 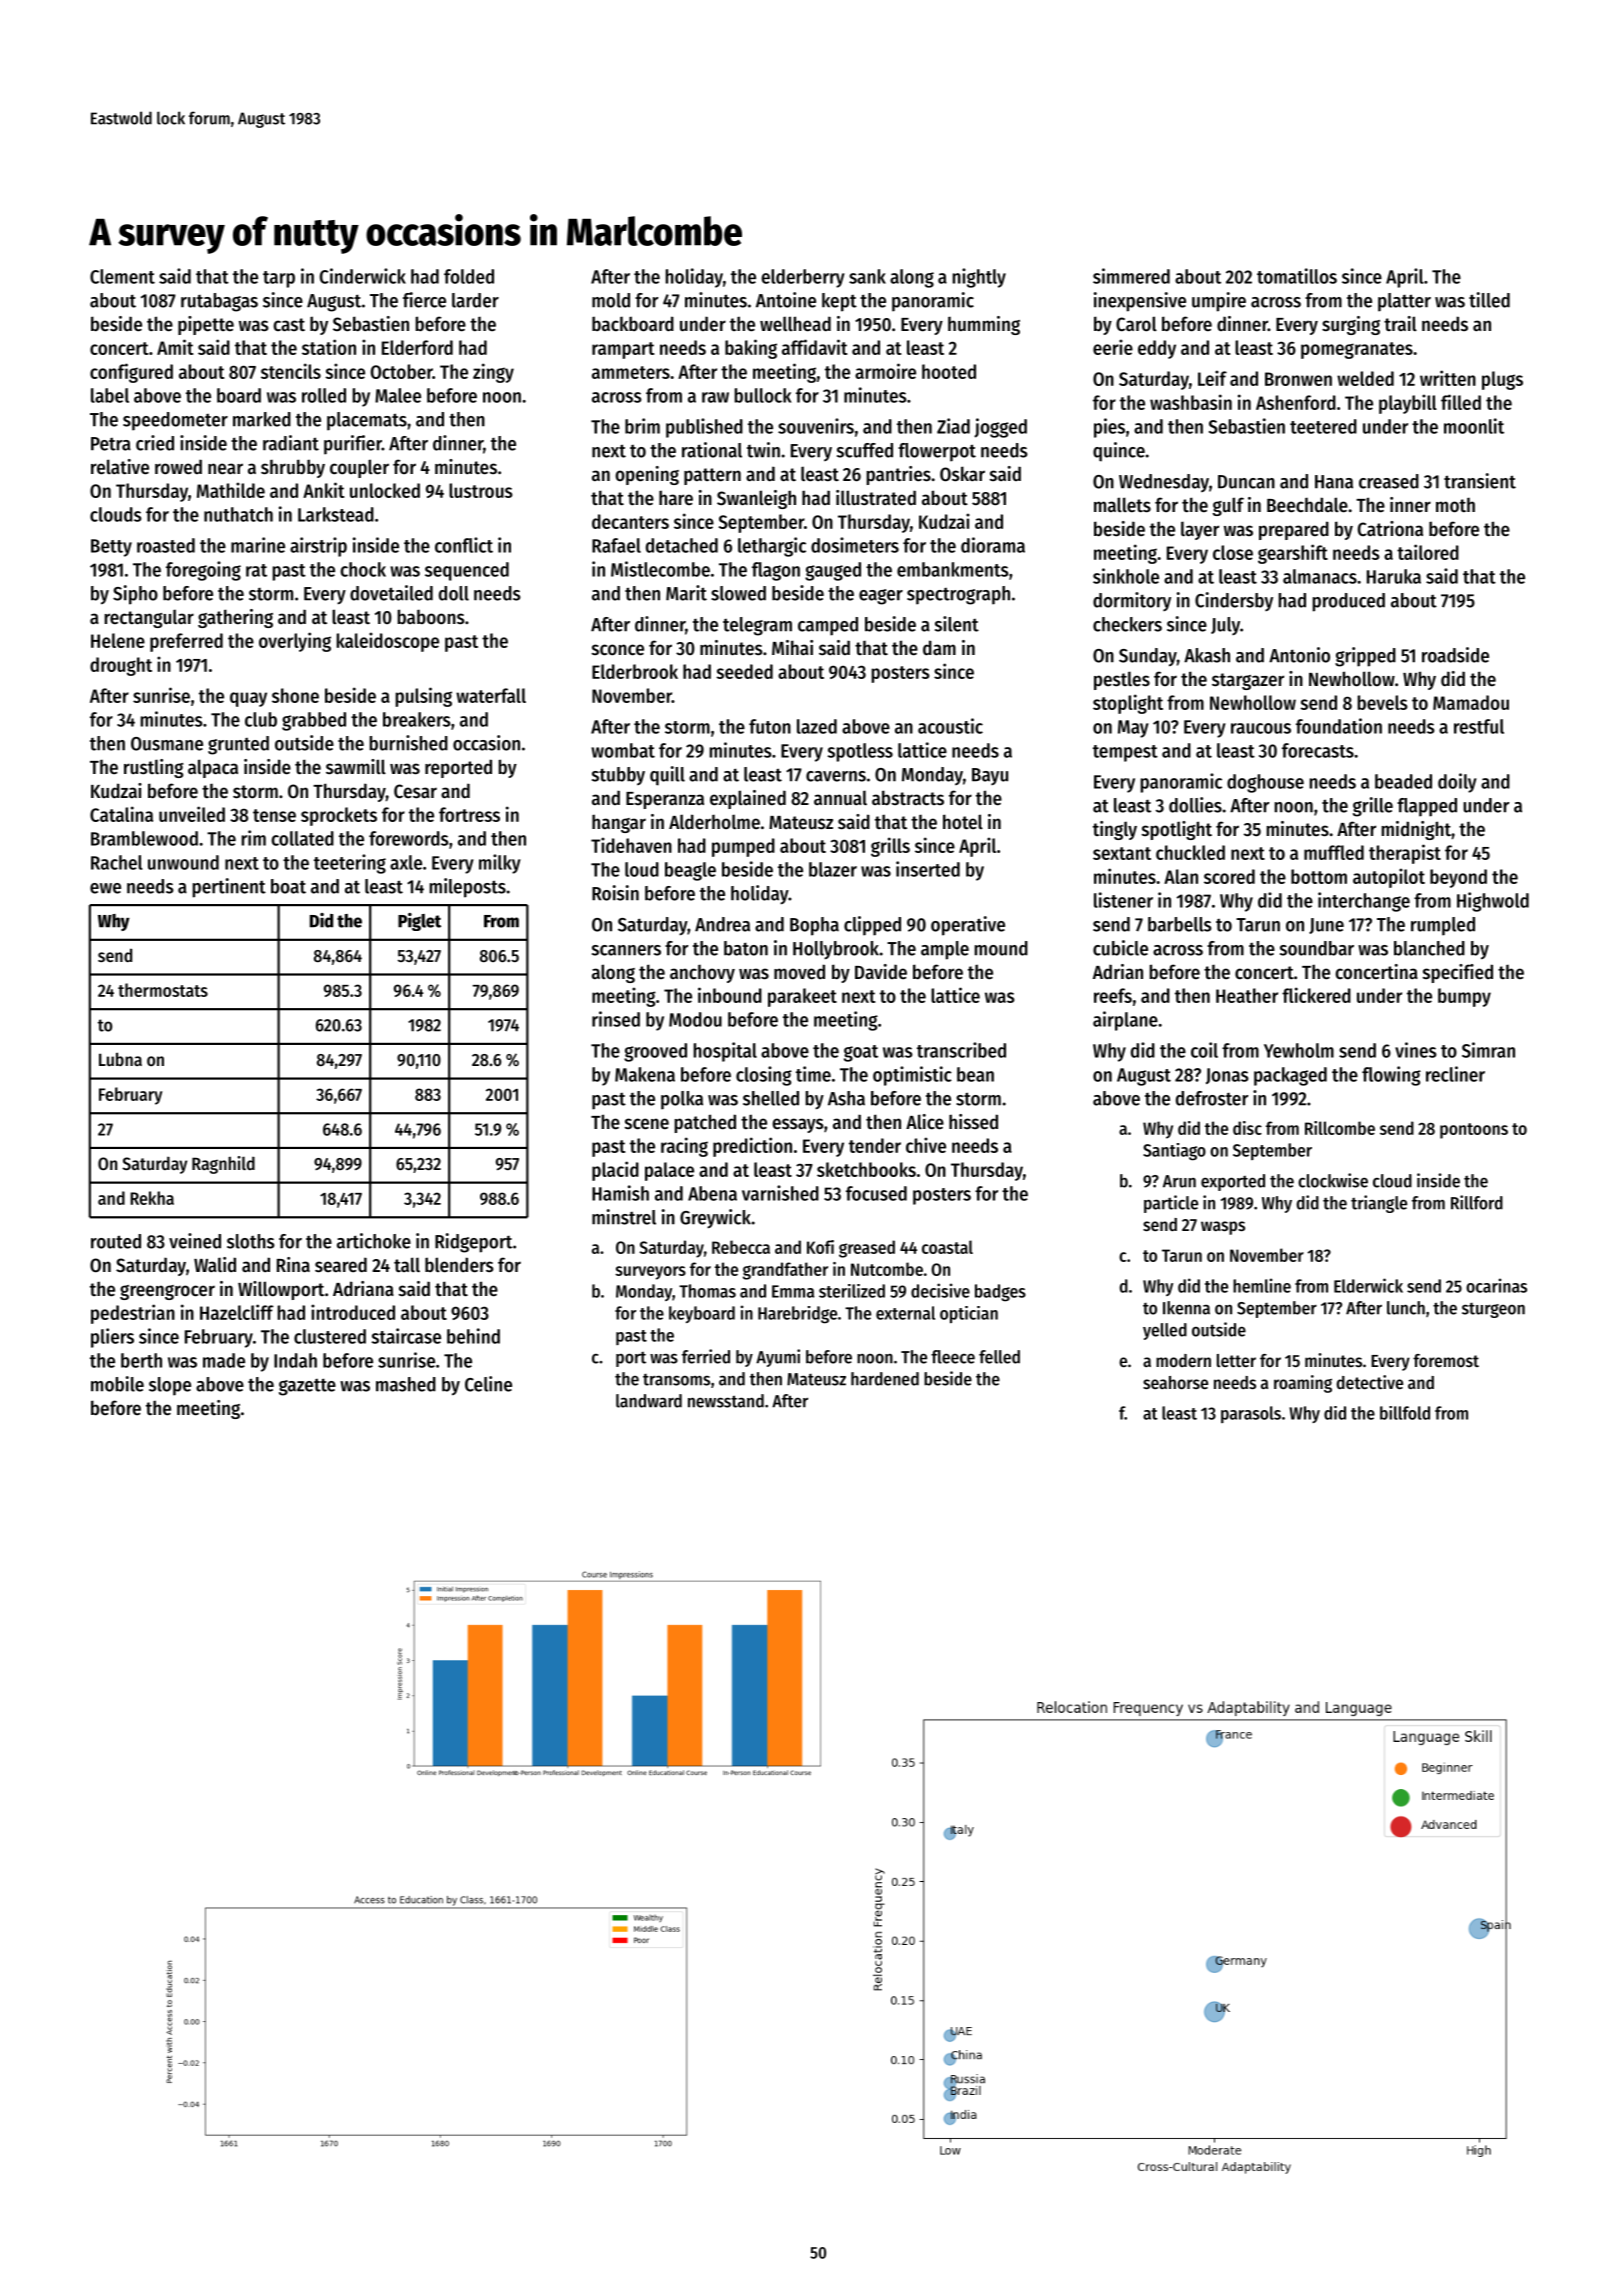 I want to click on hardened, so click(x=885, y=1379).
